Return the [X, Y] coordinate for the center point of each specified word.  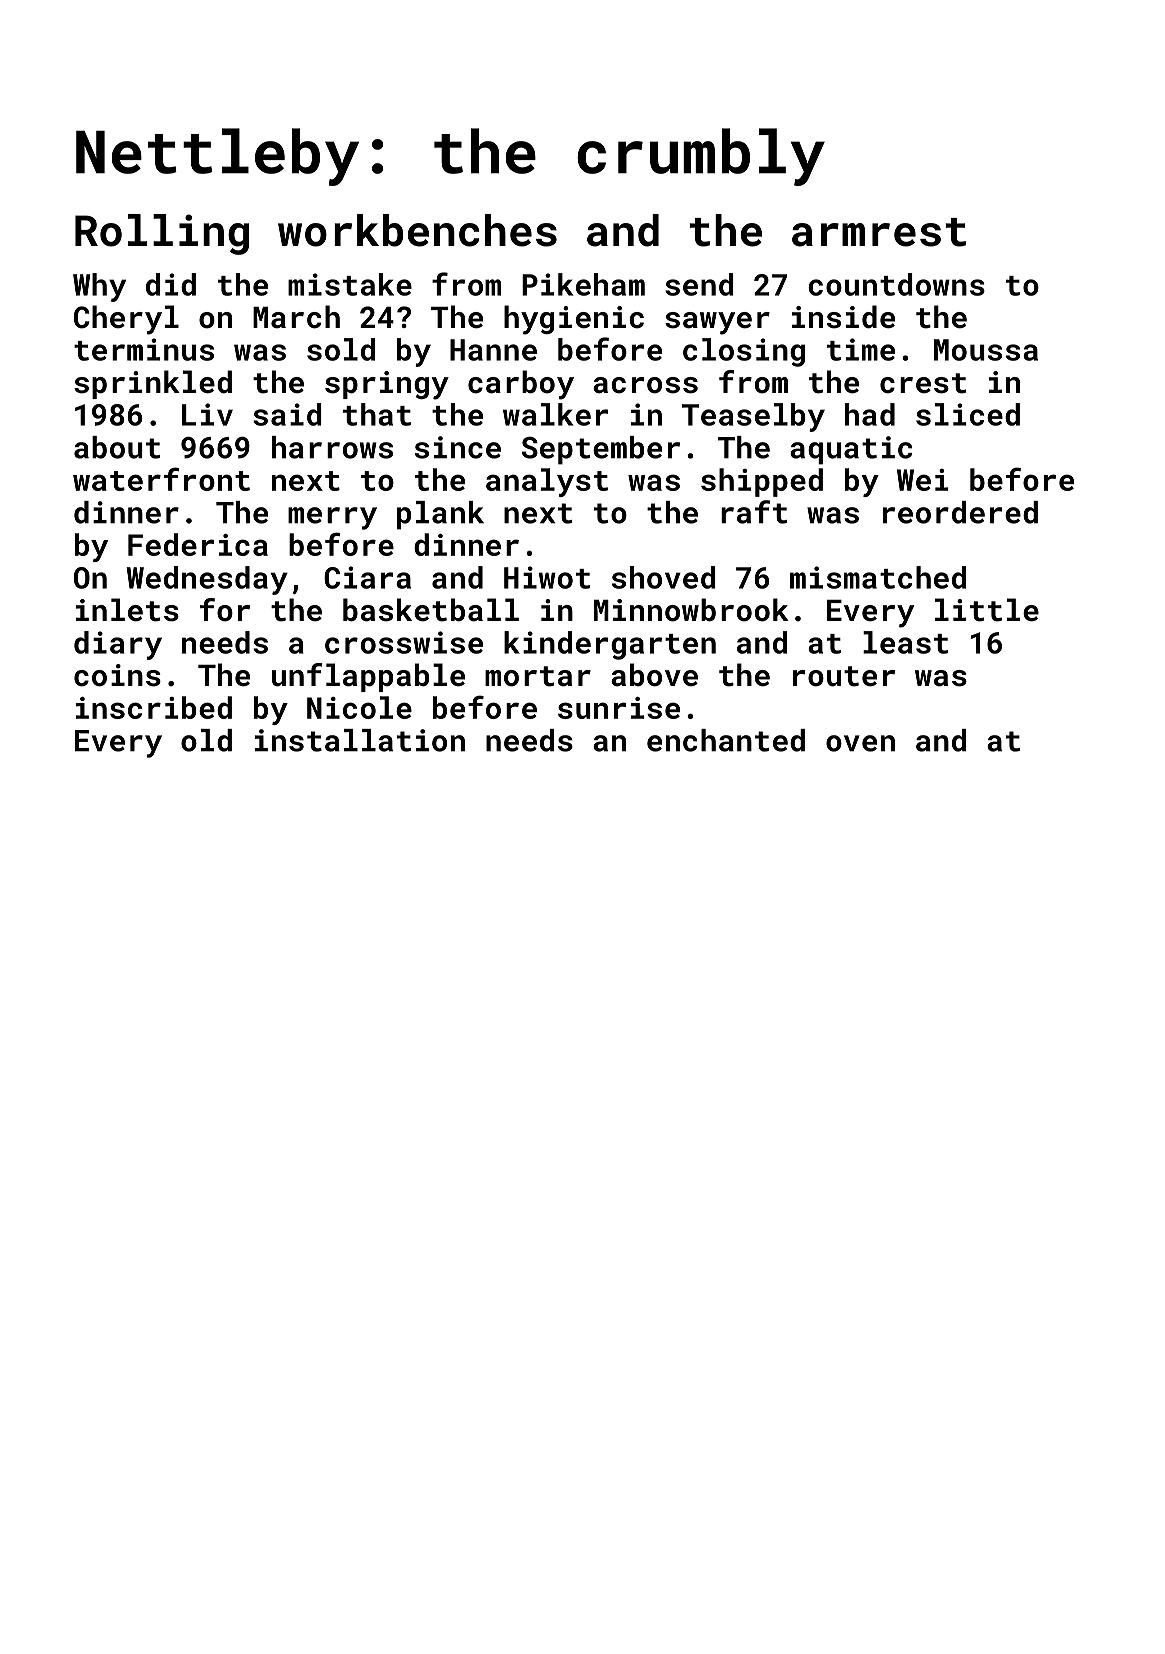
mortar [538, 676]
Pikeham [583, 284]
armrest [879, 232]
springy [387, 385]
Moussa [986, 350]
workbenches [417, 230]
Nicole [359, 707]
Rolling [162, 234]
